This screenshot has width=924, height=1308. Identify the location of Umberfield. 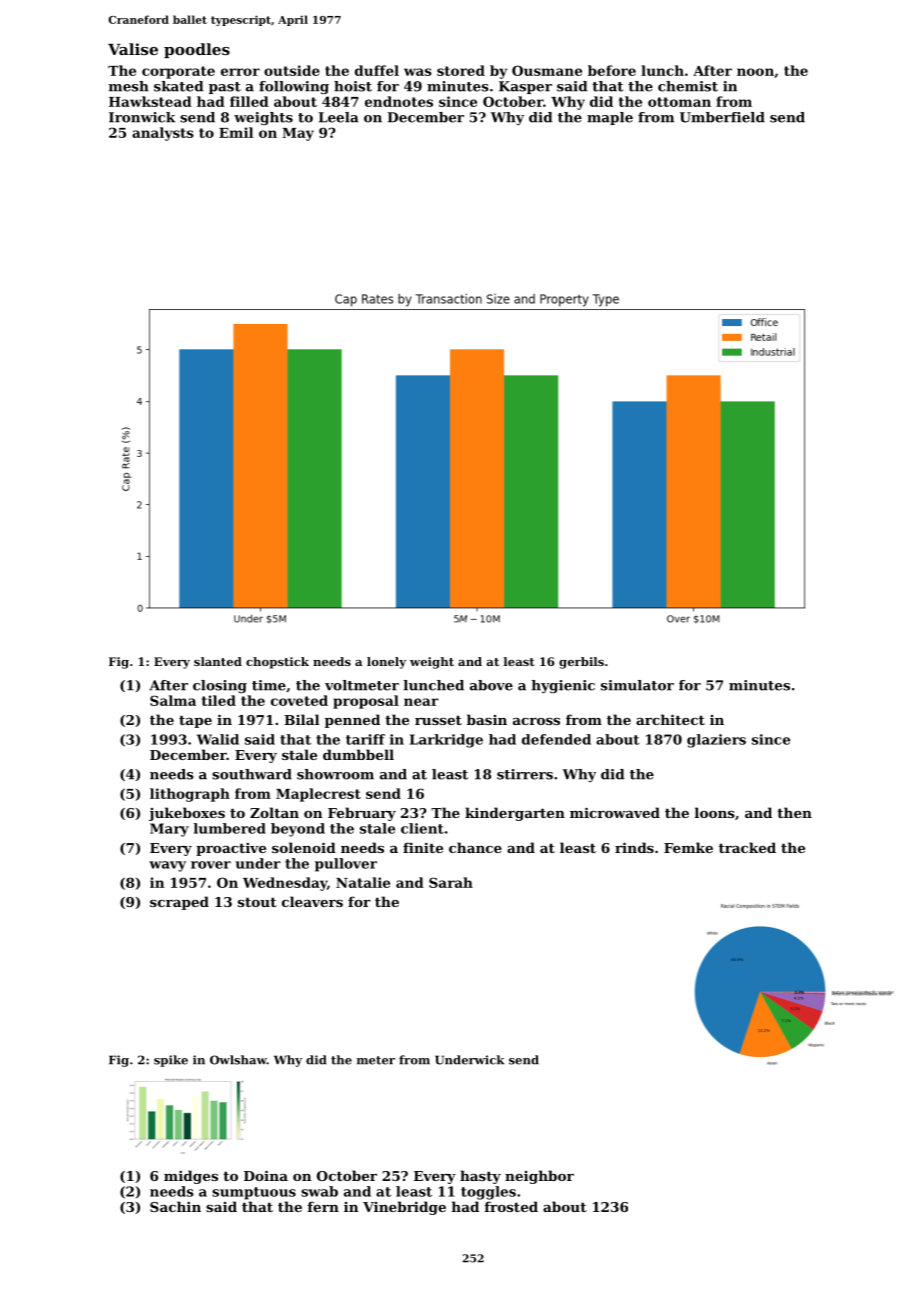
(722, 117).
